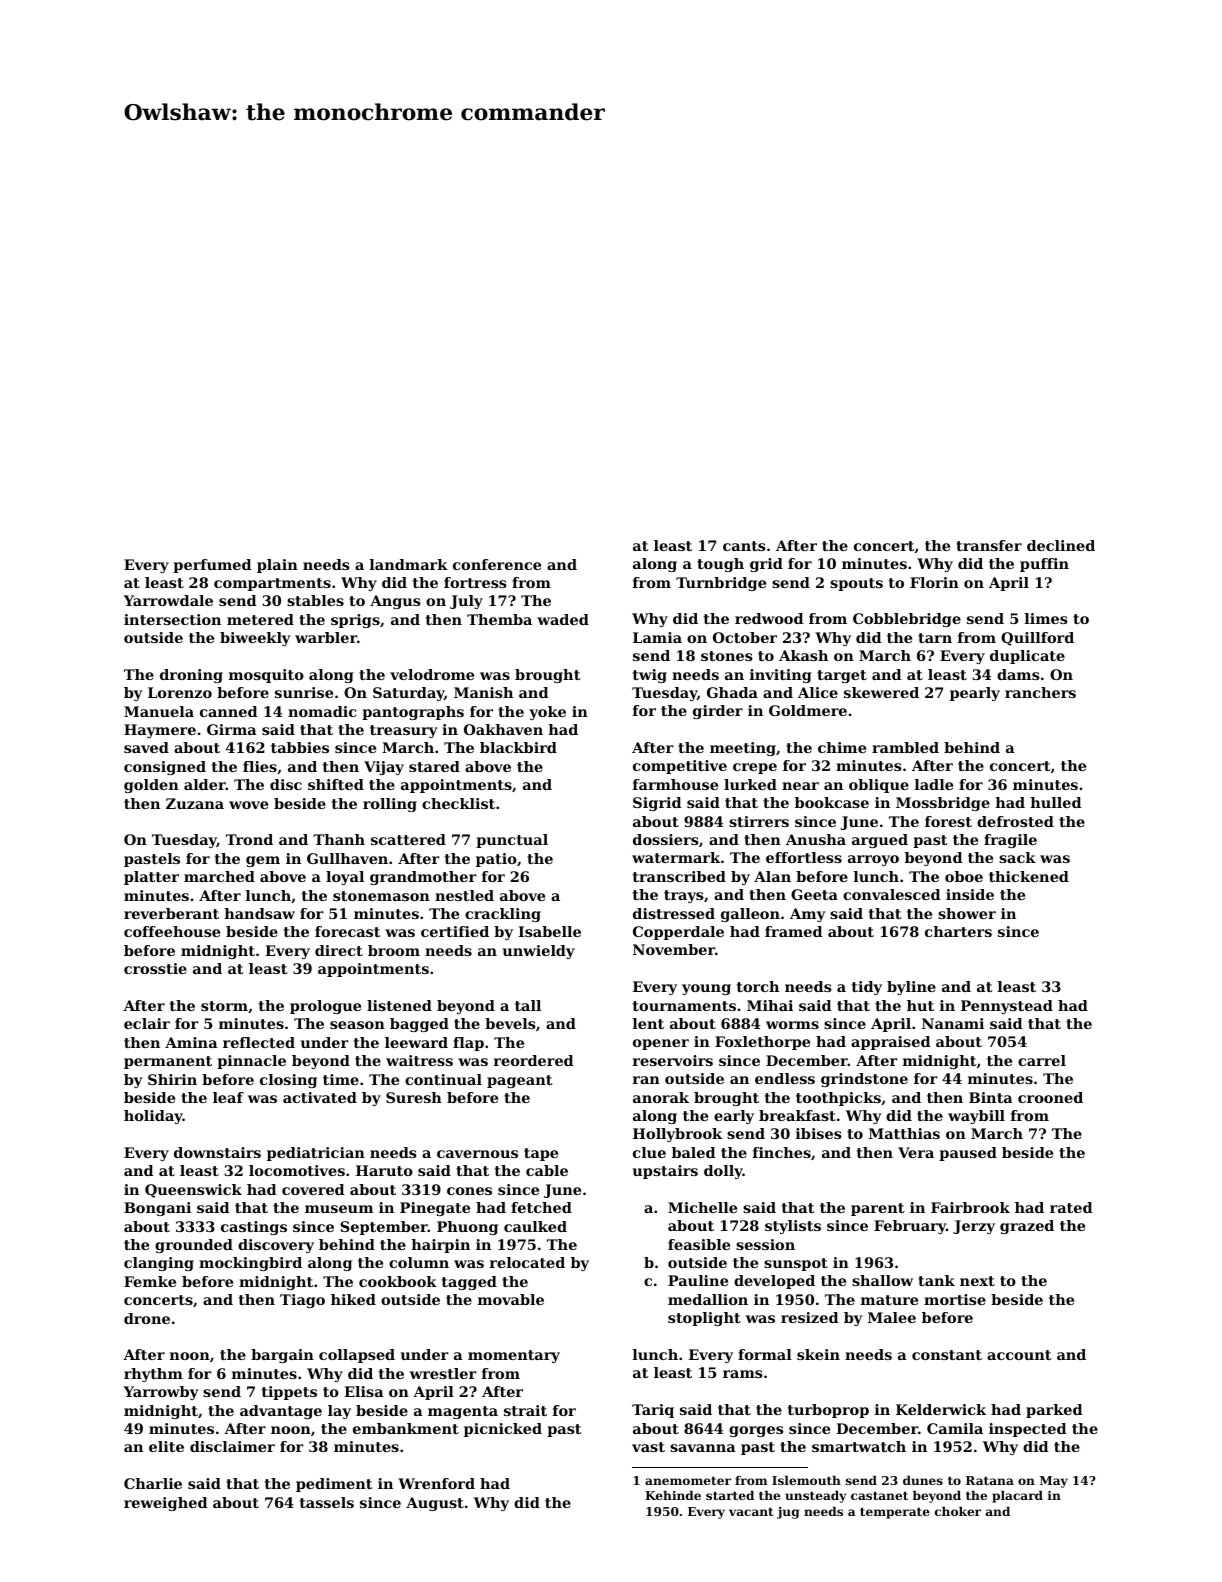 The image size is (1222, 1582). Describe the element at coordinates (832, 802) in the screenshot. I see `bookcase` at that location.
